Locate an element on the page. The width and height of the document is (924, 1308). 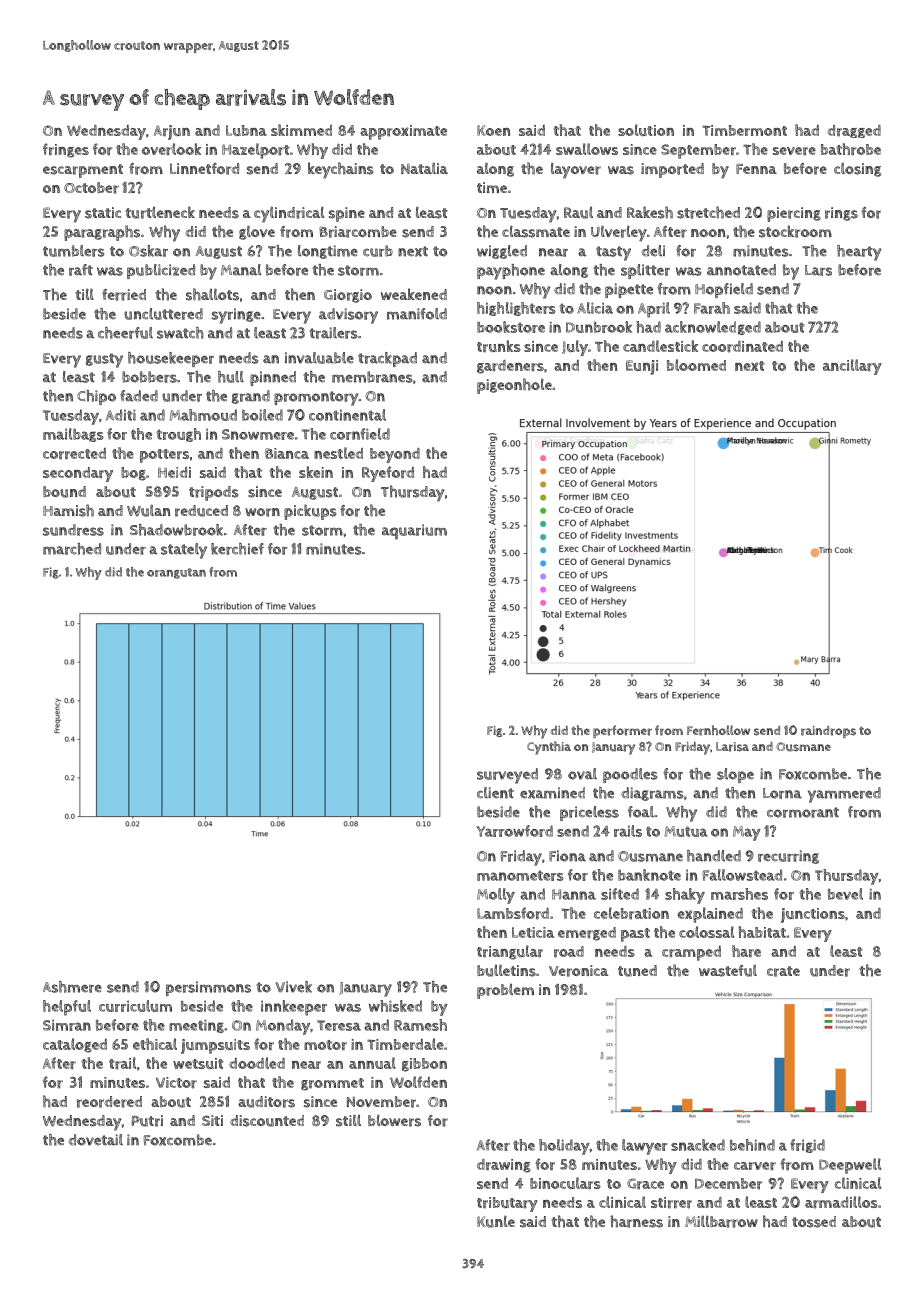
Fernhollow is located at coordinates (718, 730).
